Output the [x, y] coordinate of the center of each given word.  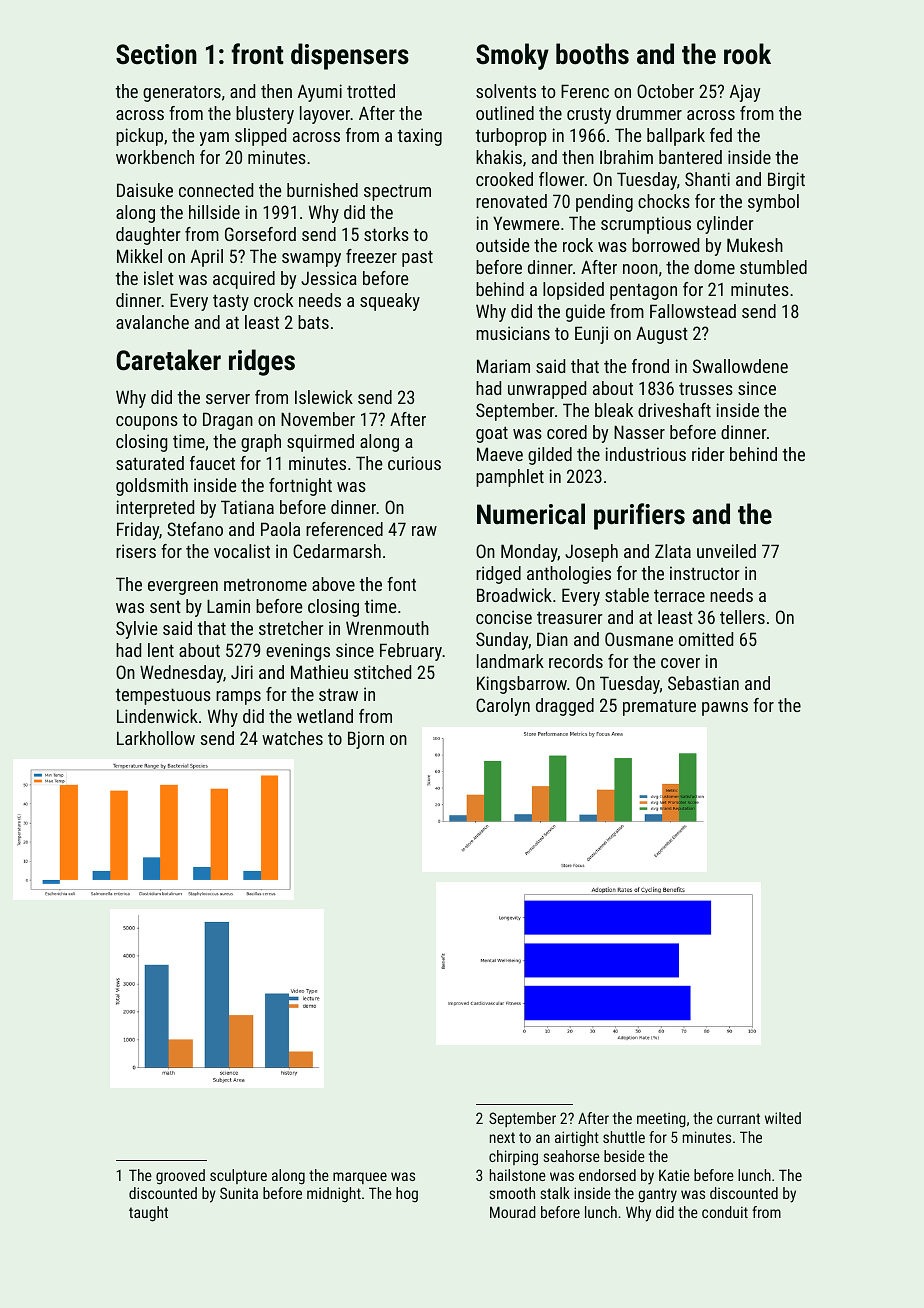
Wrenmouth [387, 628]
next [502, 1137]
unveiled [726, 551]
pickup [139, 137]
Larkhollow [156, 738]
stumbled [773, 267]
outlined [505, 113]
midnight [334, 1195]
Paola [280, 529]
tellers [742, 617]
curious [414, 463]
